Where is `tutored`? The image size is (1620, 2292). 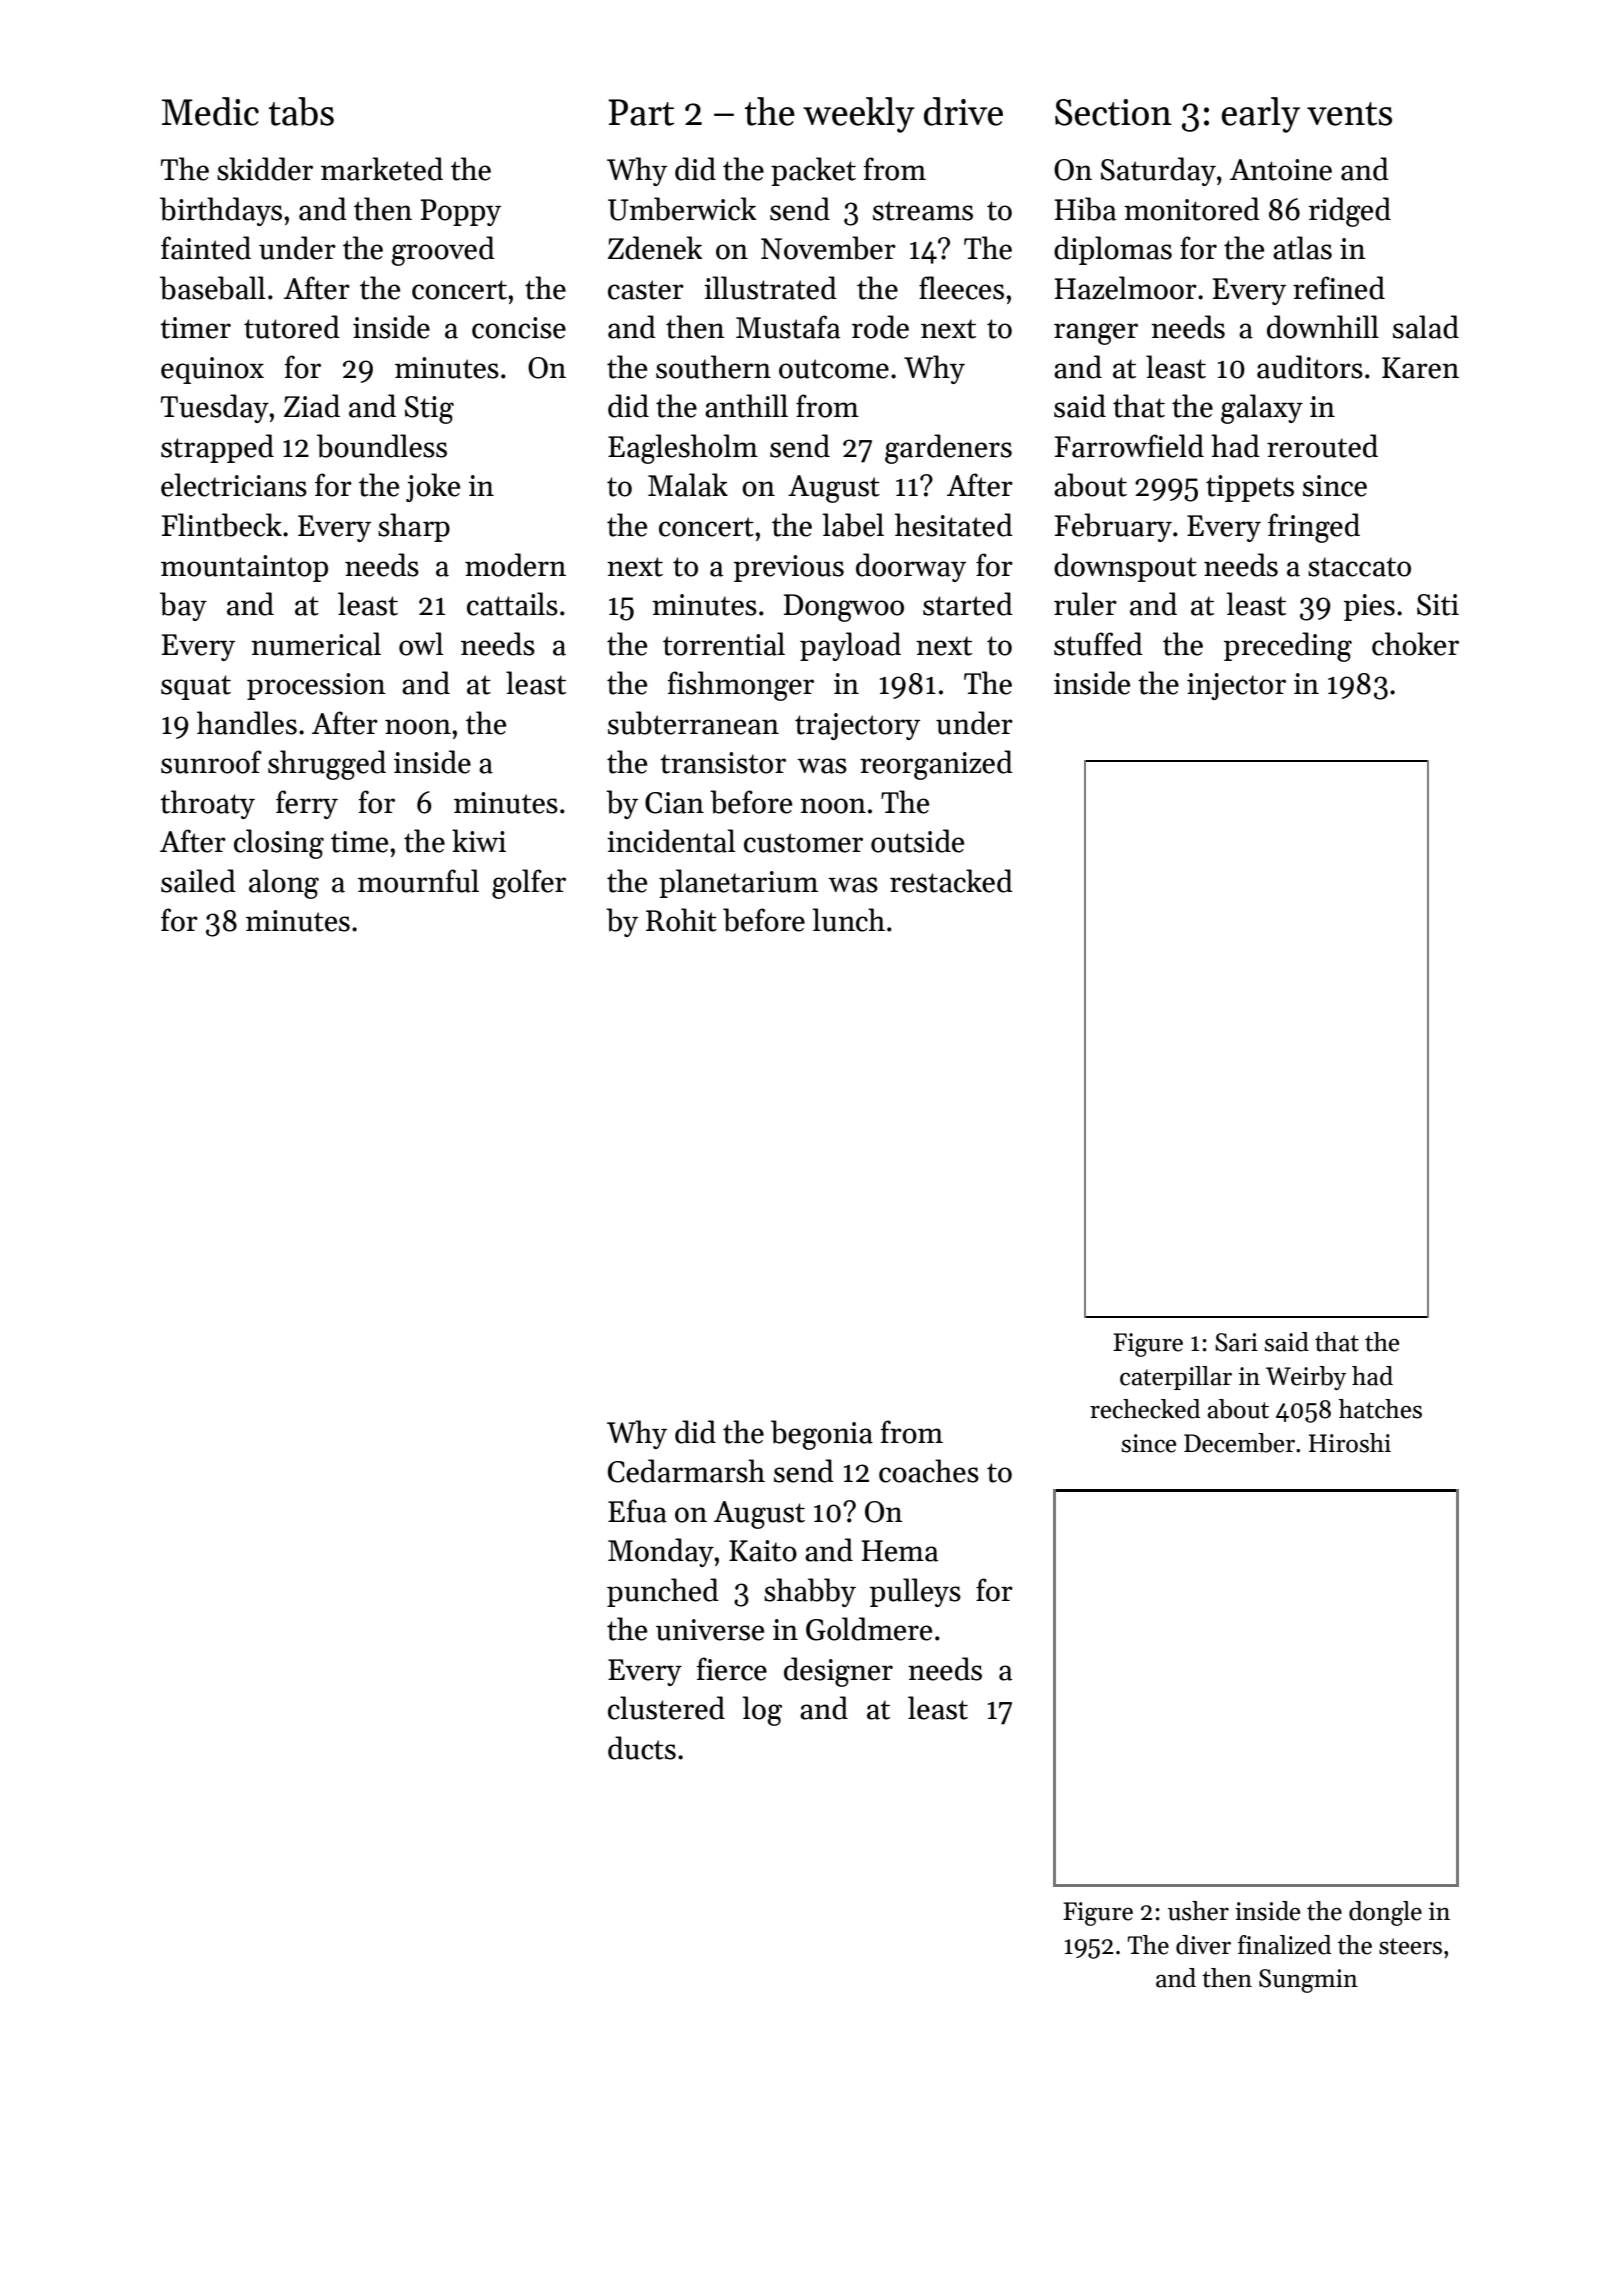 tutored is located at coordinates (292, 327).
